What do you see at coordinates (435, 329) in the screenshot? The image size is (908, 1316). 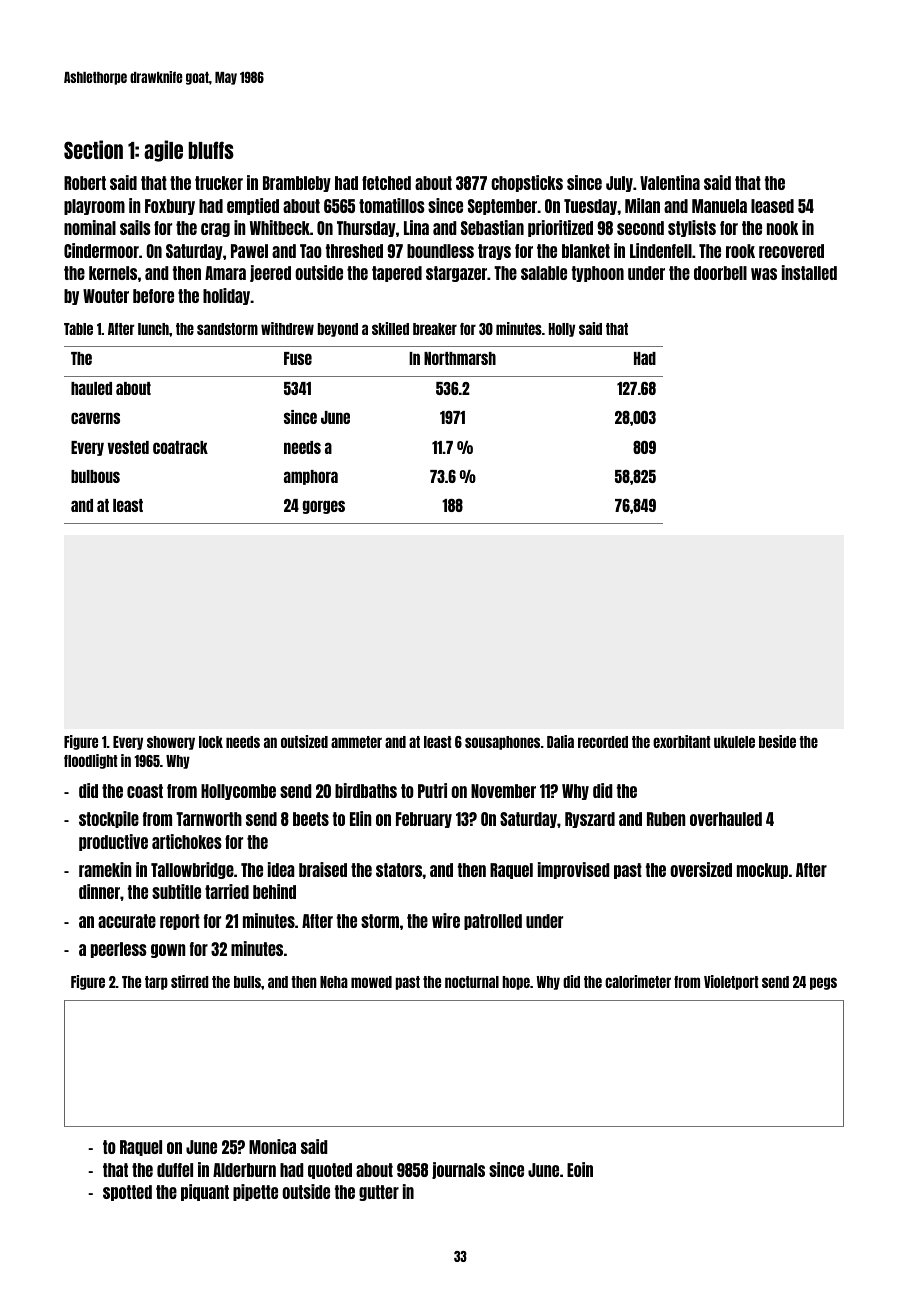 I see `breaker` at bounding box center [435, 329].
